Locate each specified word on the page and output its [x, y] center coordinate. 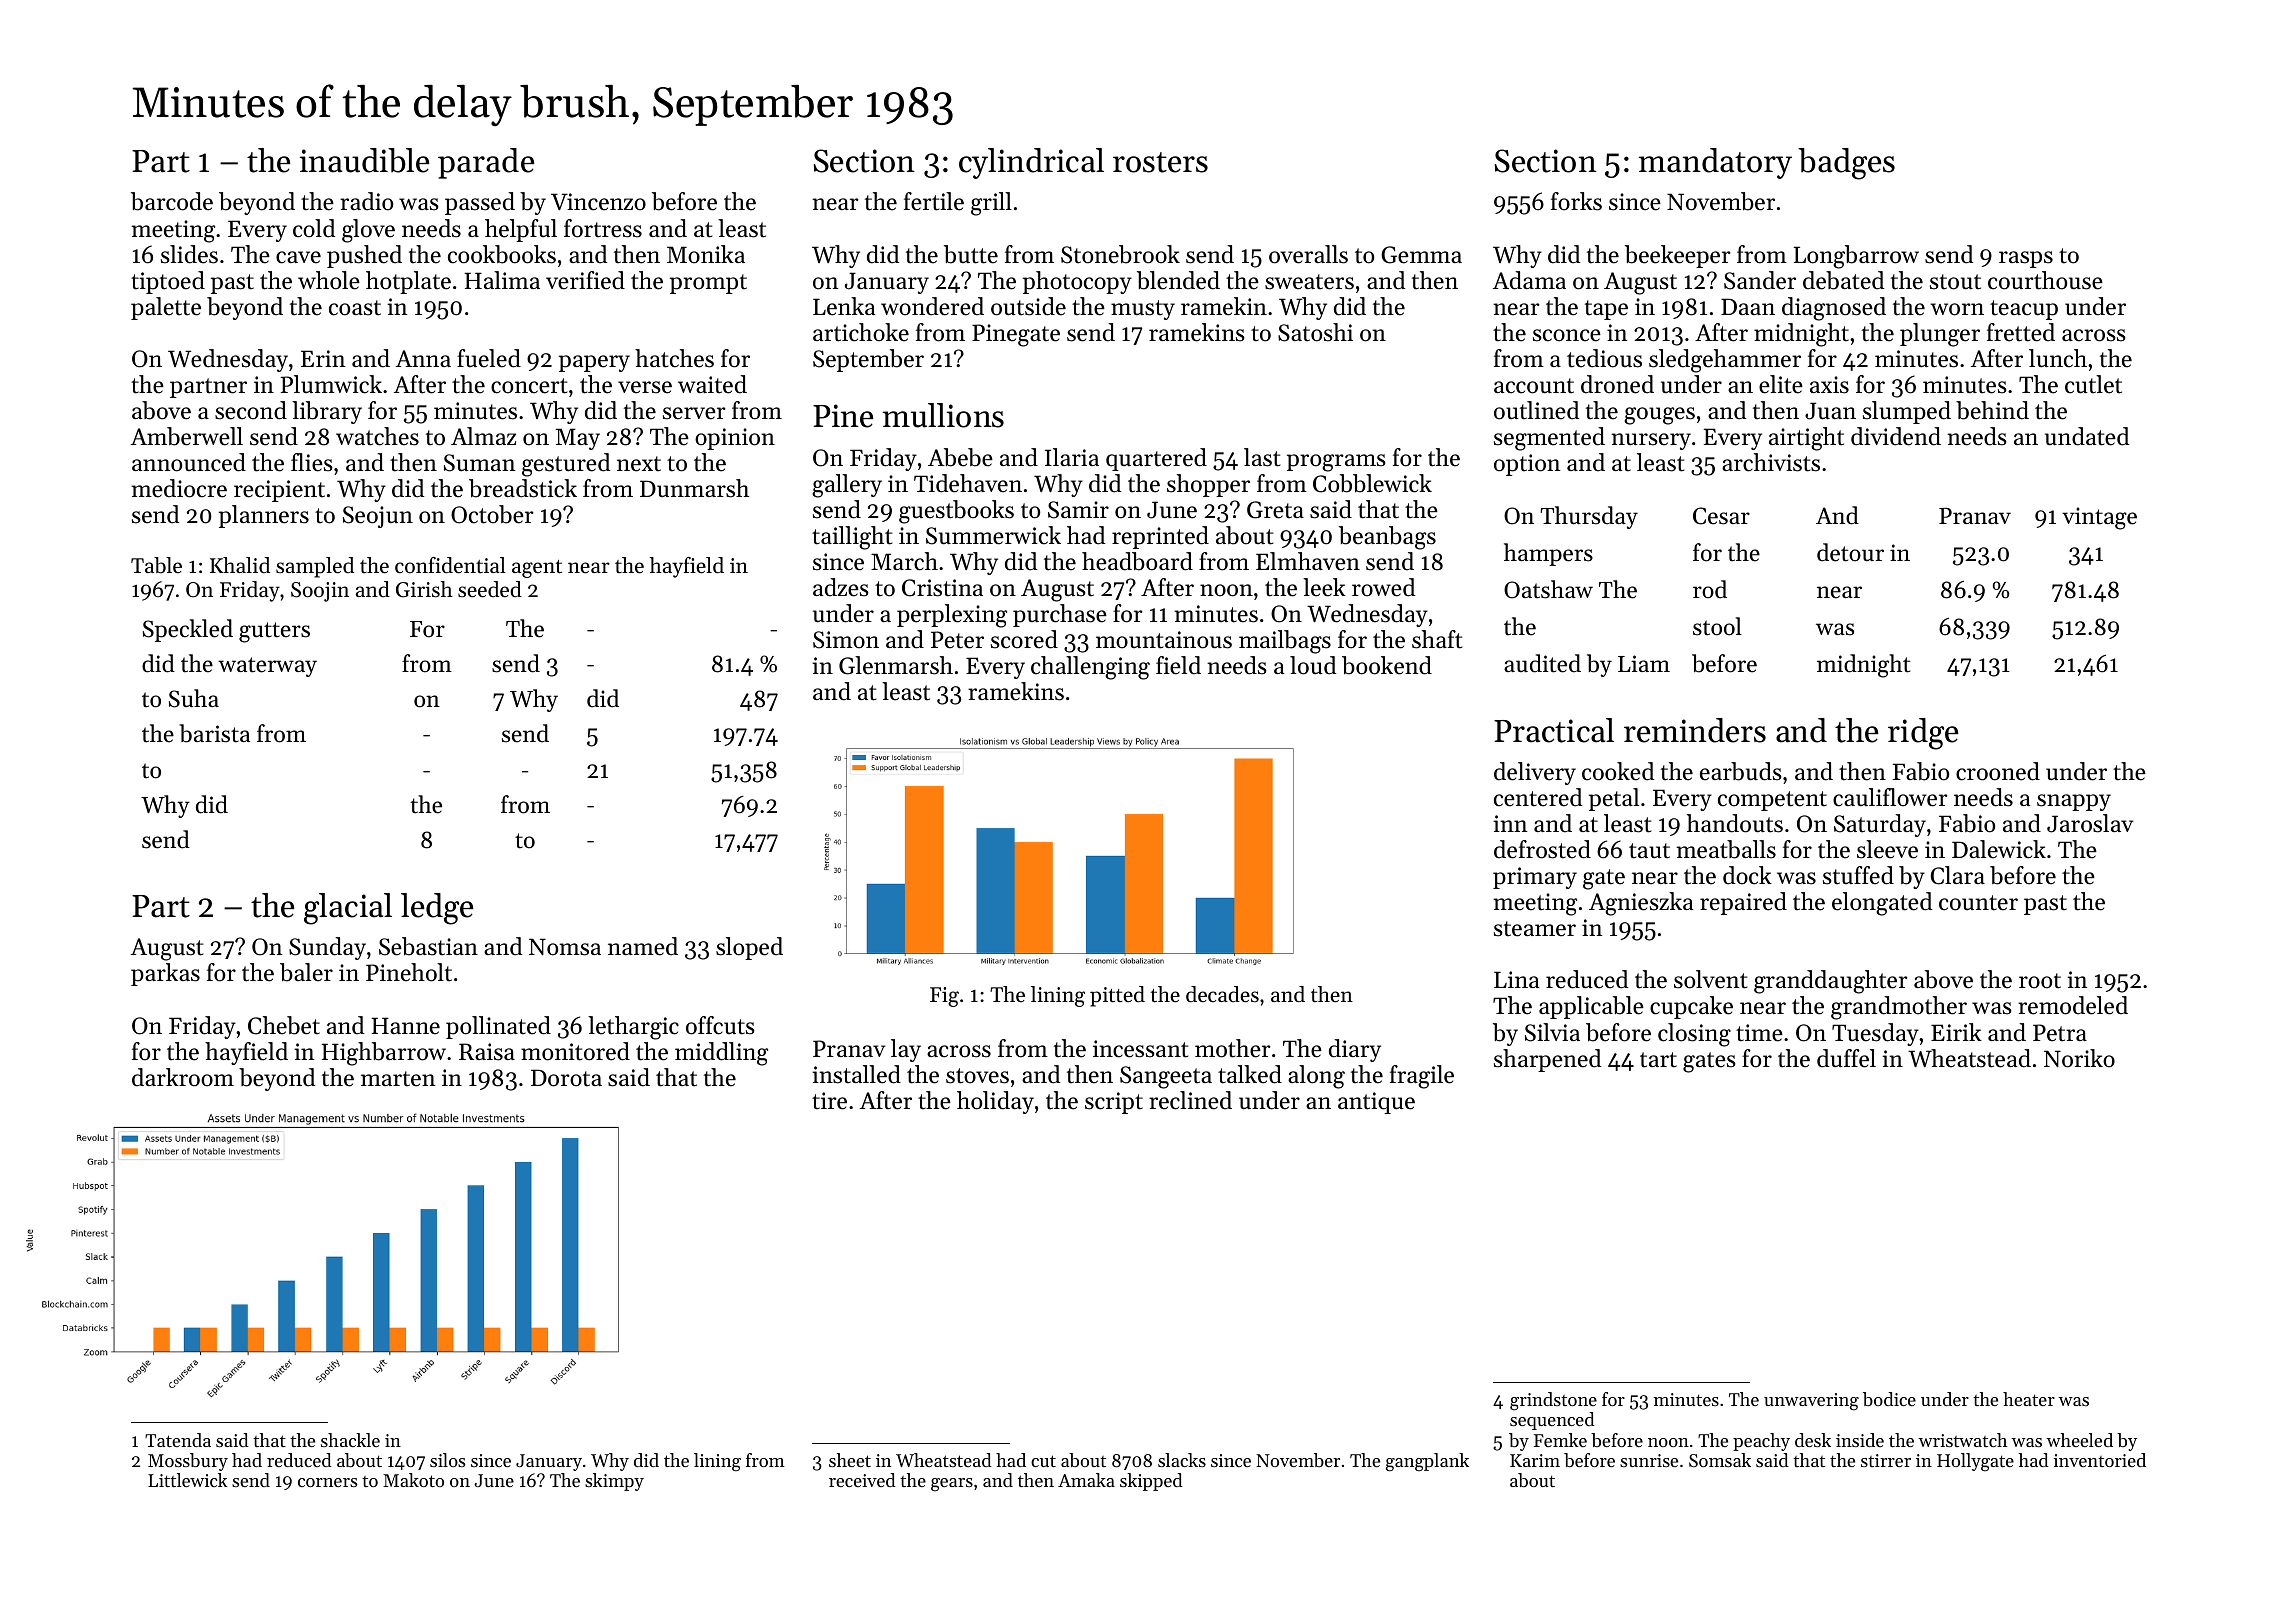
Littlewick [188, 1480]
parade [486, 163]
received [862, 1480]
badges [1846, 164]
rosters [1160, 162]
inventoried [2100, 1460]
